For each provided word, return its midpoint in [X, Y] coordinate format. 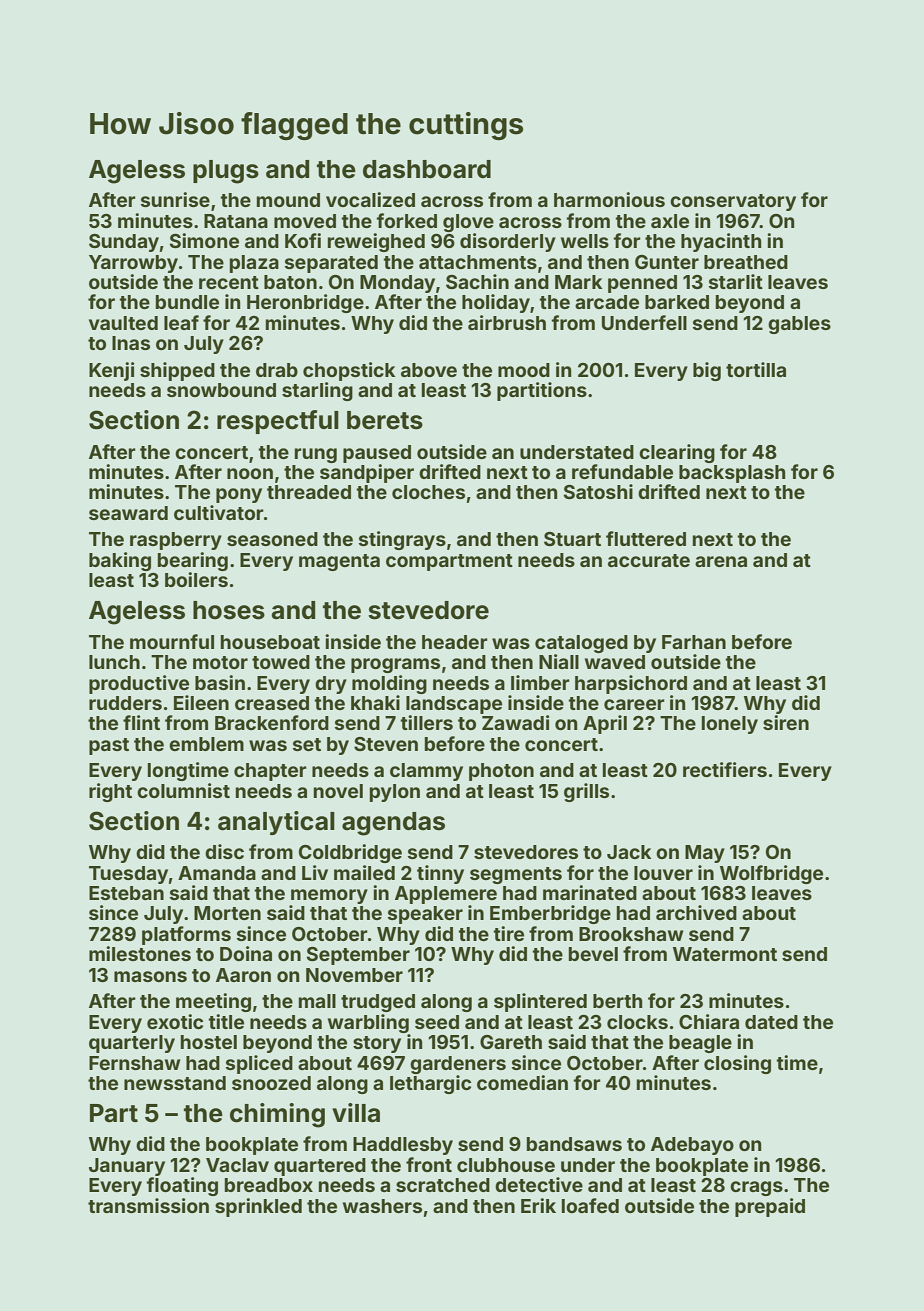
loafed [590, 1205]
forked [407, 220]
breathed [746, 262]
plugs [226, 172]
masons [150, 976]
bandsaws [574, 1144]
